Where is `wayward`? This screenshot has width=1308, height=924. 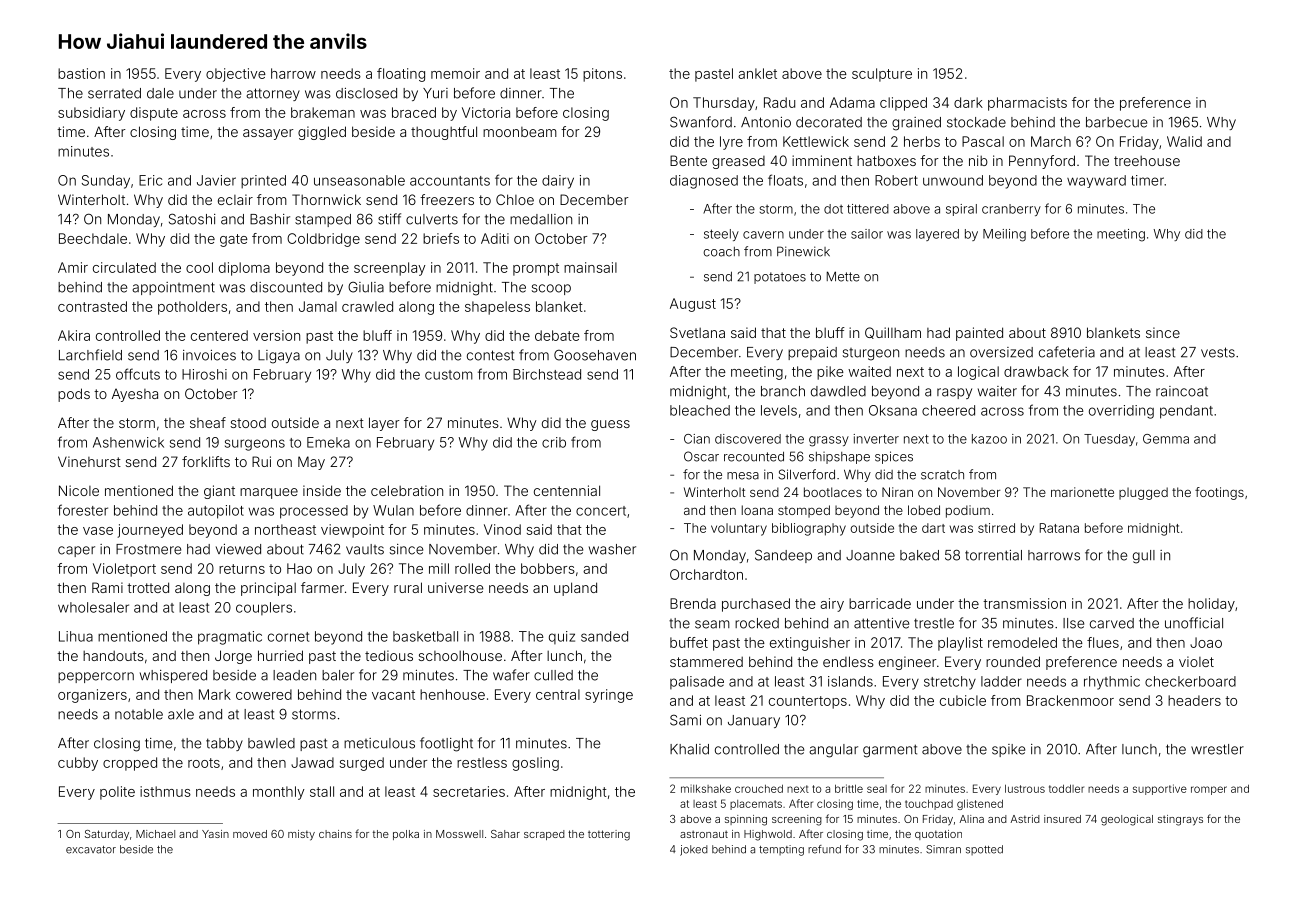
wayward is located at coordinates (1096, 181).
